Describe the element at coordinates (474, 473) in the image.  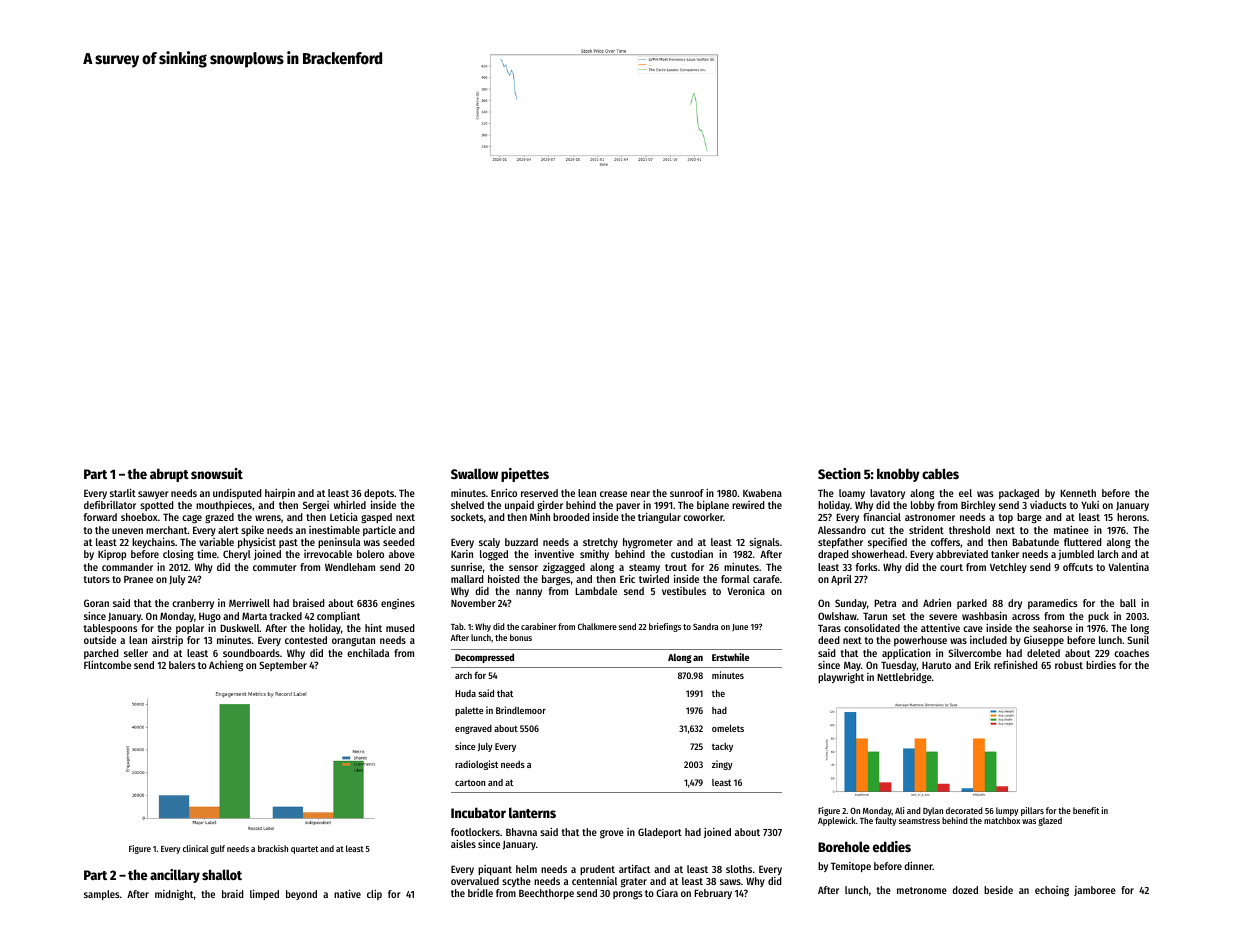
I see `Swallow` at that location.
